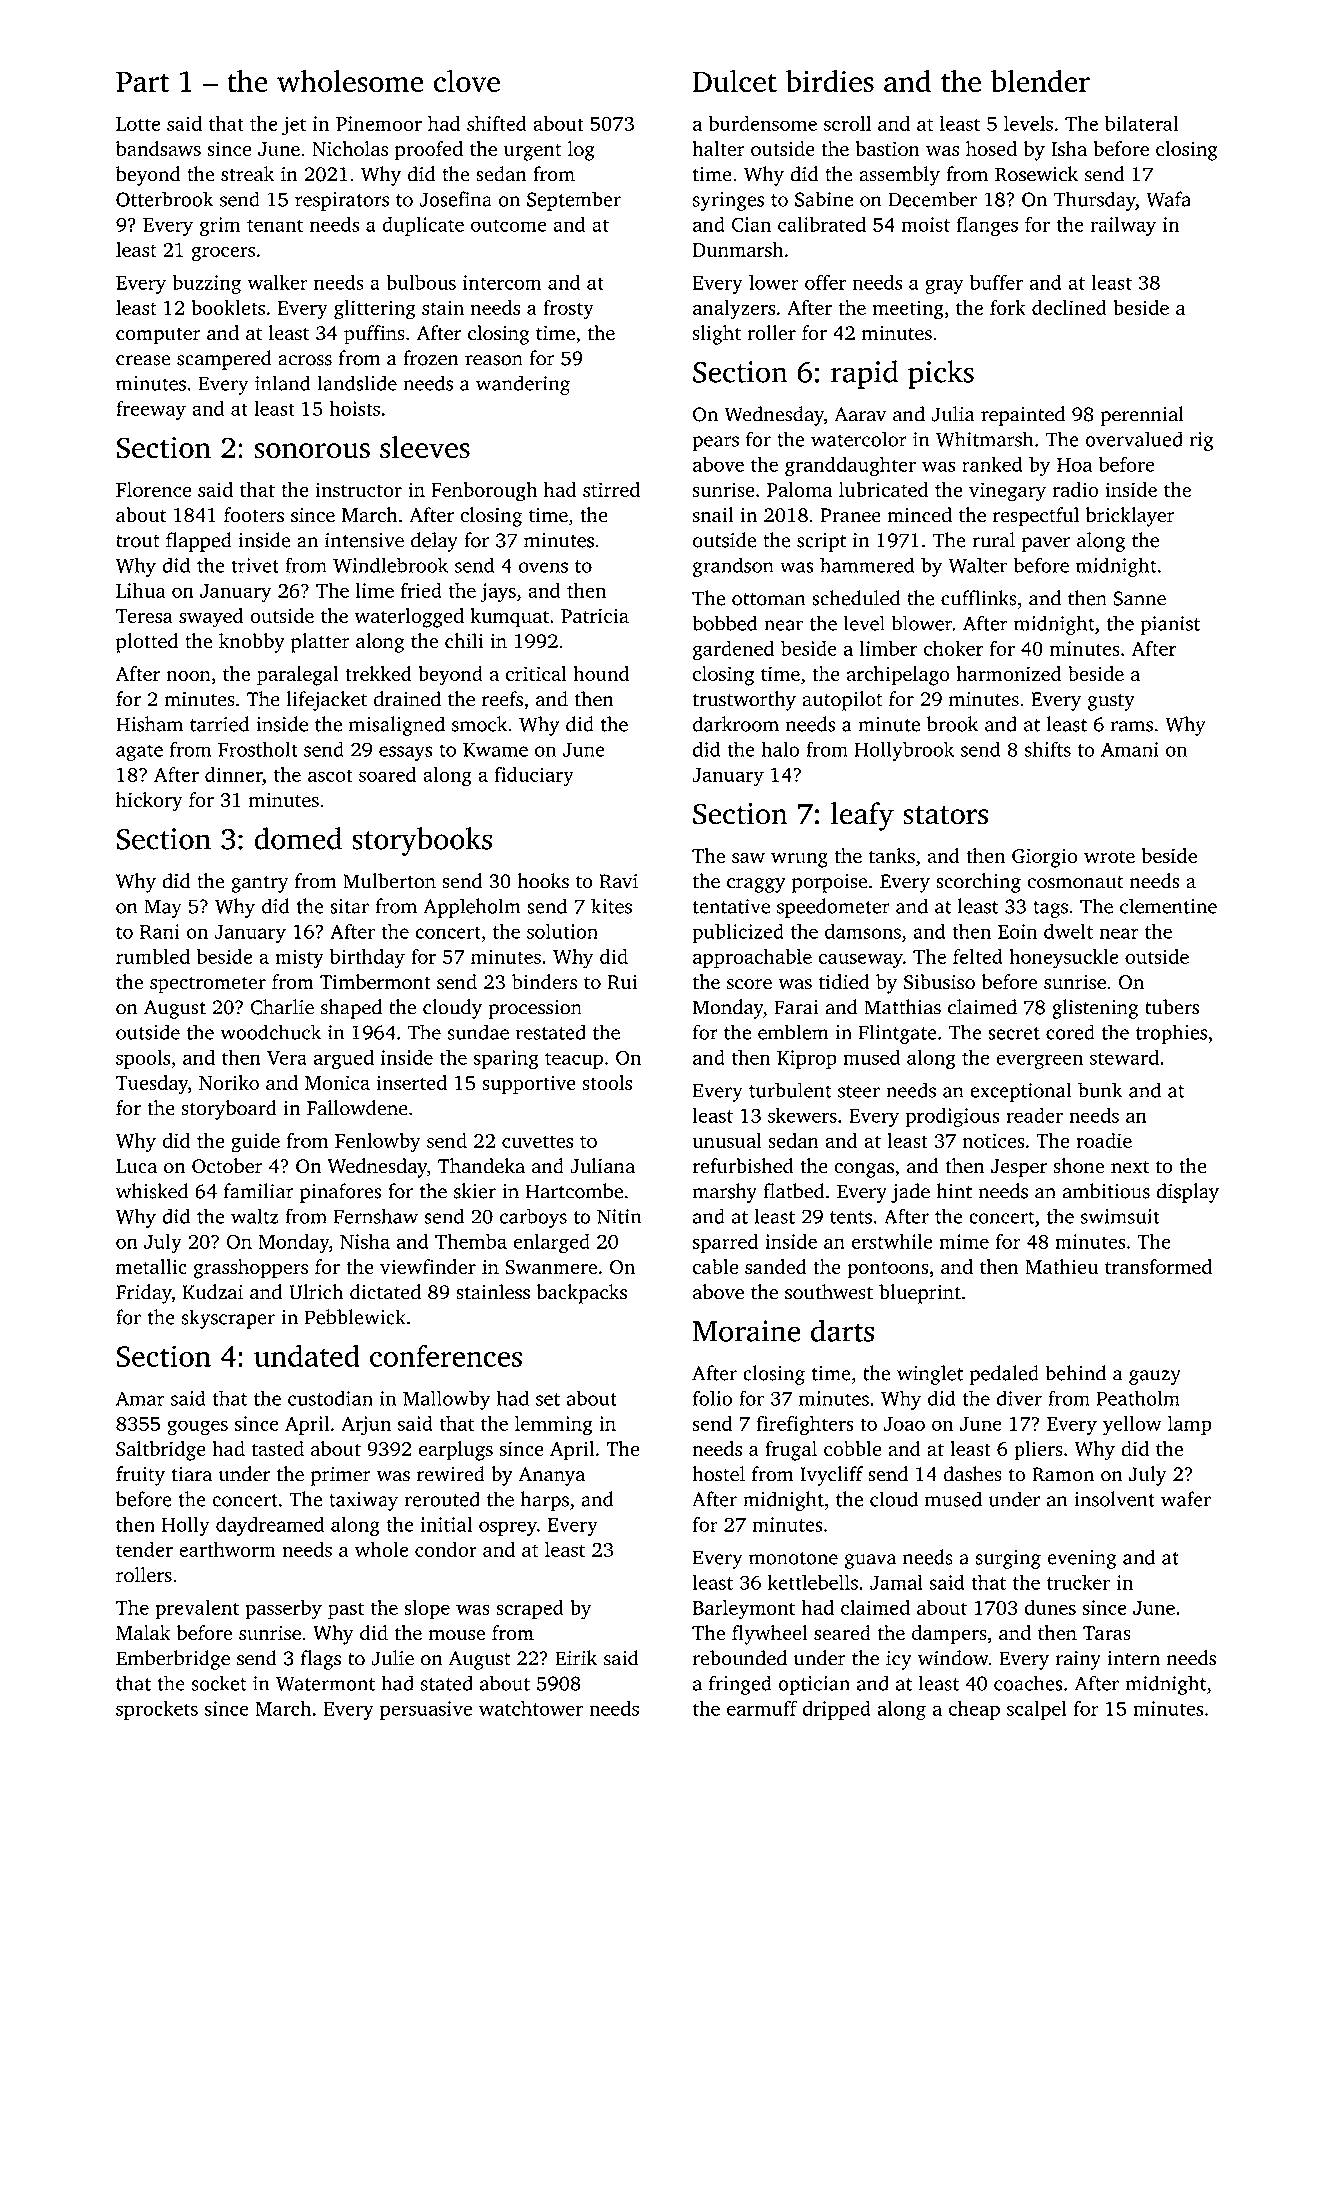  Describe the element at coordinates (467, 81) in the document. I see `clove` at that location.
